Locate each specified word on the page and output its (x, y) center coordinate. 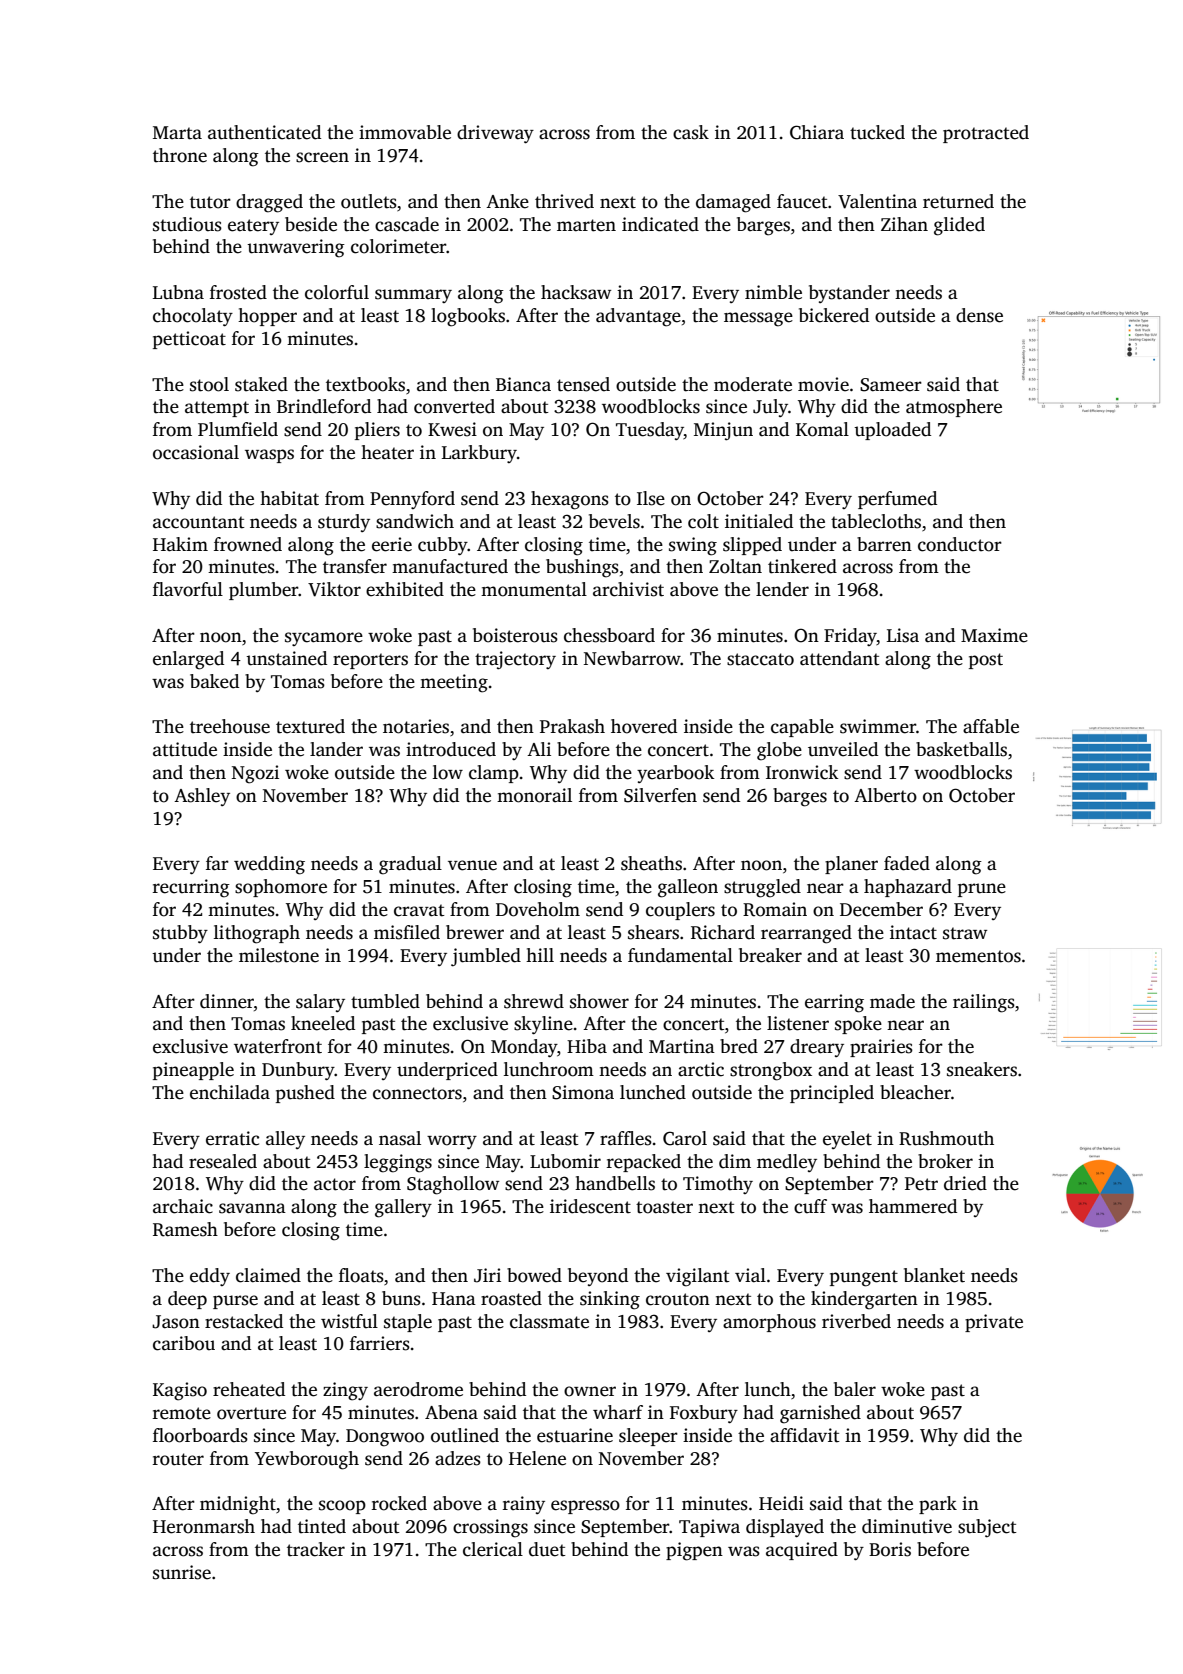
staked (261, 384)
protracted (986, 134)
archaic (183, 1206)
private (994, 1323)
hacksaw (576, 292)
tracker (316, 1549)
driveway (495, 134)
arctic (701, 1069)
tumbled (385, 1001)
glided (959, 226)
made (892, 1001)
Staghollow (453, 1185)
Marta (177, 133)
